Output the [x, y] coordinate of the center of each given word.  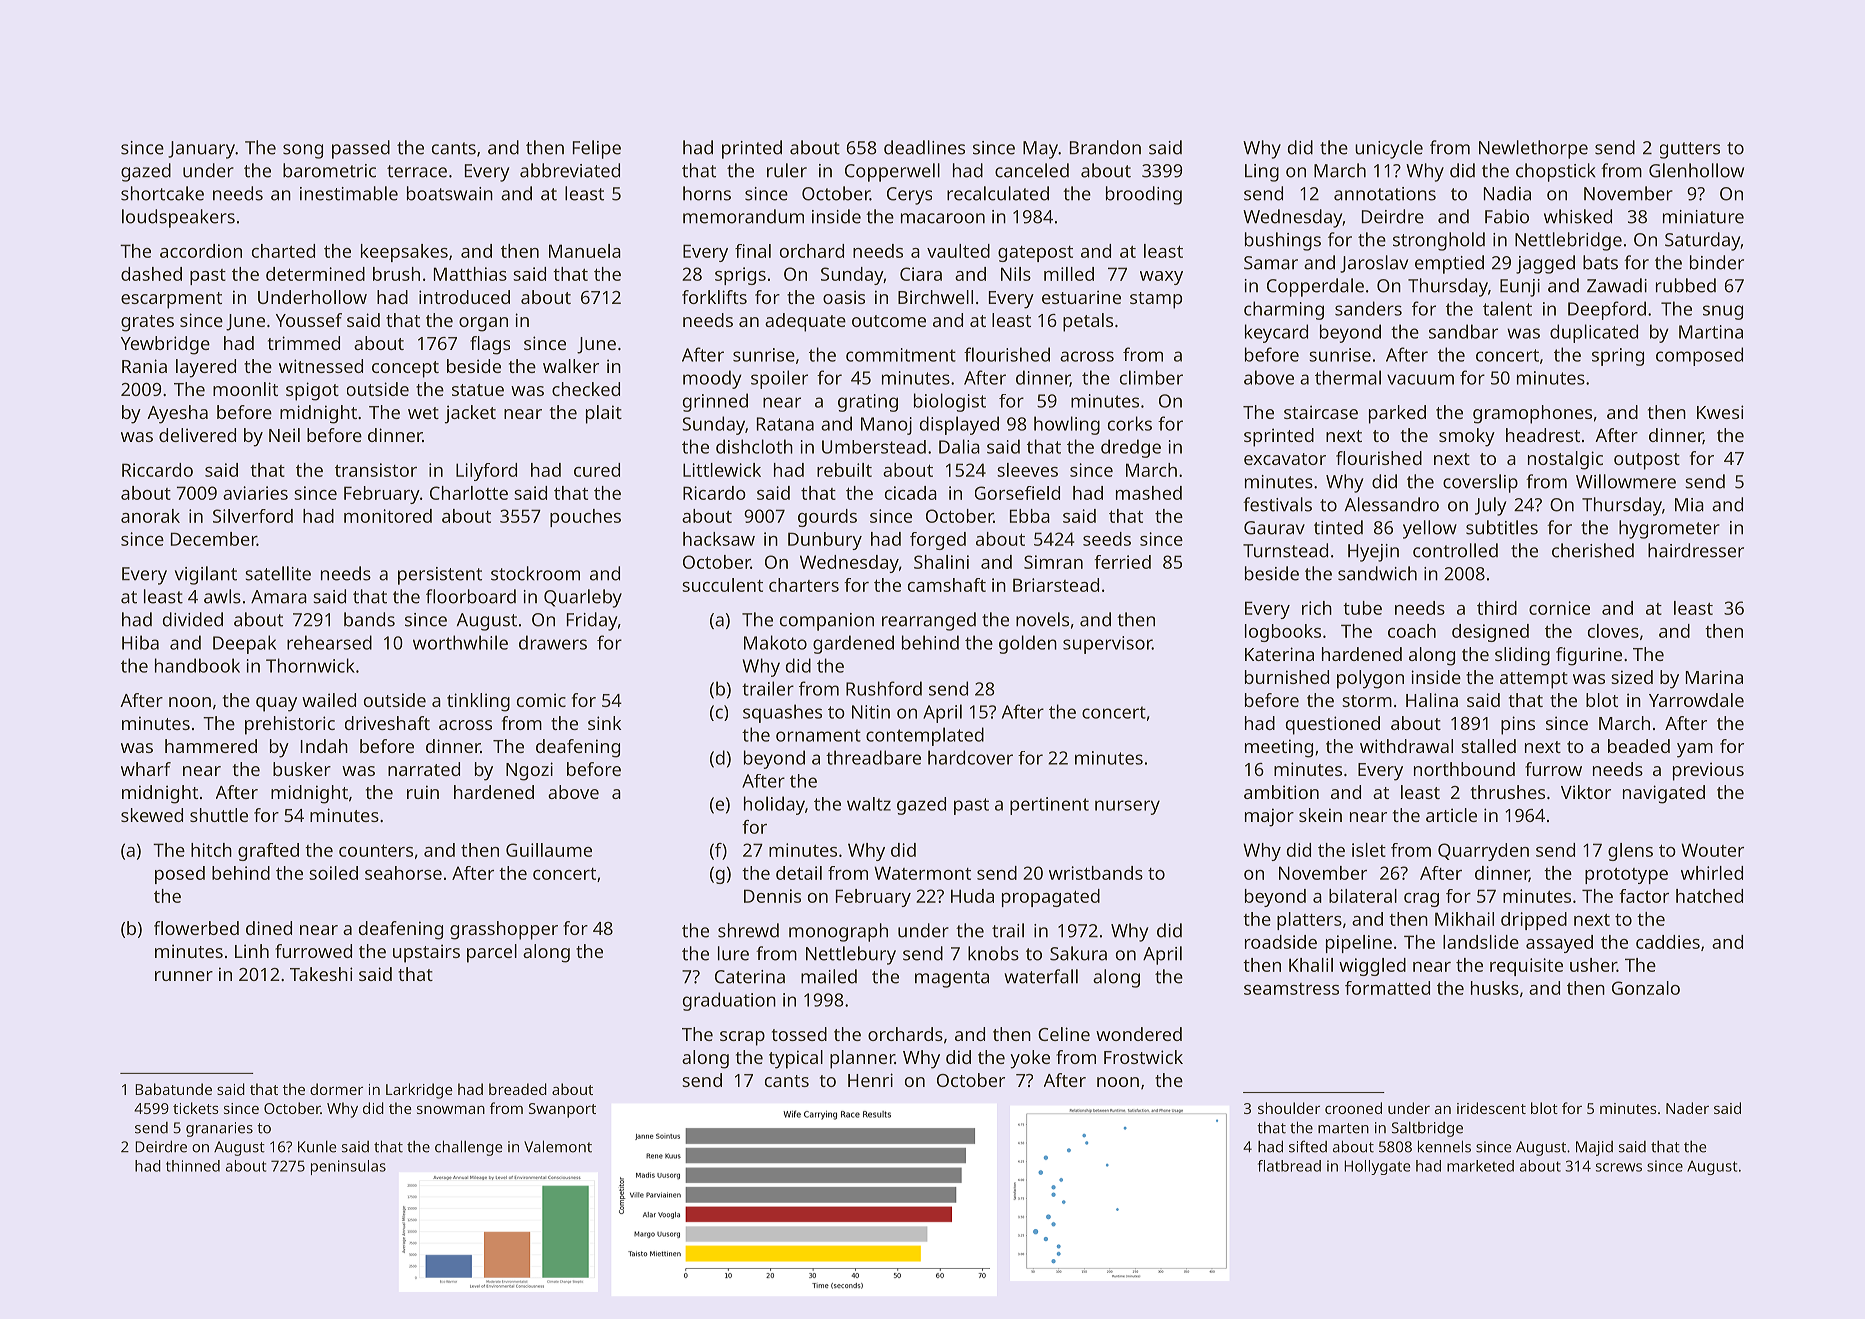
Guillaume [549, 850]
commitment [901, 355]
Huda [972, 896]
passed [361, 149]
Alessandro [1392, 504]
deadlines [924, 147]
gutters [1690, 150]
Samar [1271, 263]
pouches [585, 518]
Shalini [941, 562]
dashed [151, 274]
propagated [1051, 898]
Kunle [317, 1146]
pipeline [1359, 944]
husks [1495, 988]
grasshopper [504, 930]
